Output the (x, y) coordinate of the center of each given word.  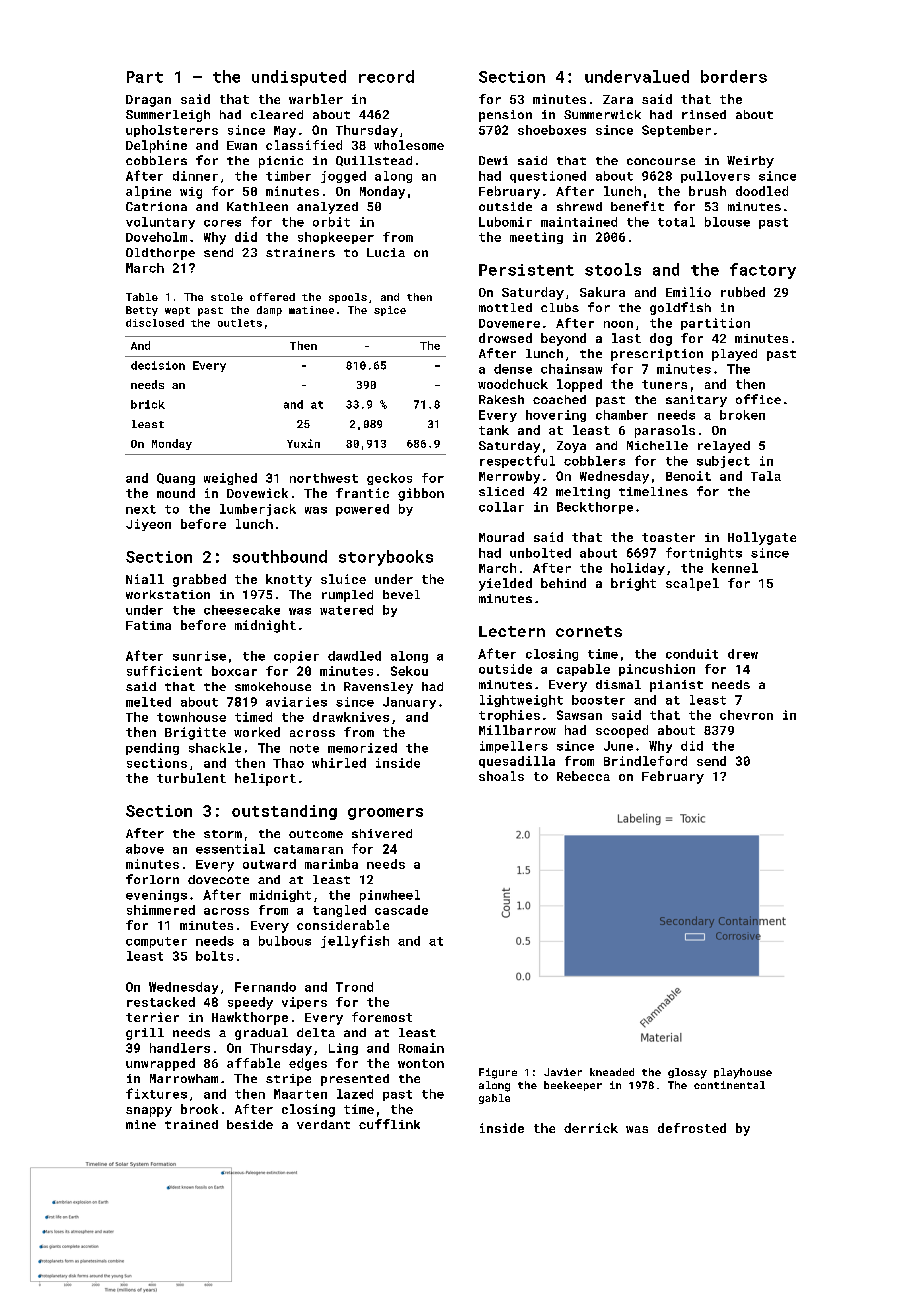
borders (734, 76)
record (386, 76)
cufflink (389, 1124)
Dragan (148, 101)
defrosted (692, 1128)
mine (141, 1124)
